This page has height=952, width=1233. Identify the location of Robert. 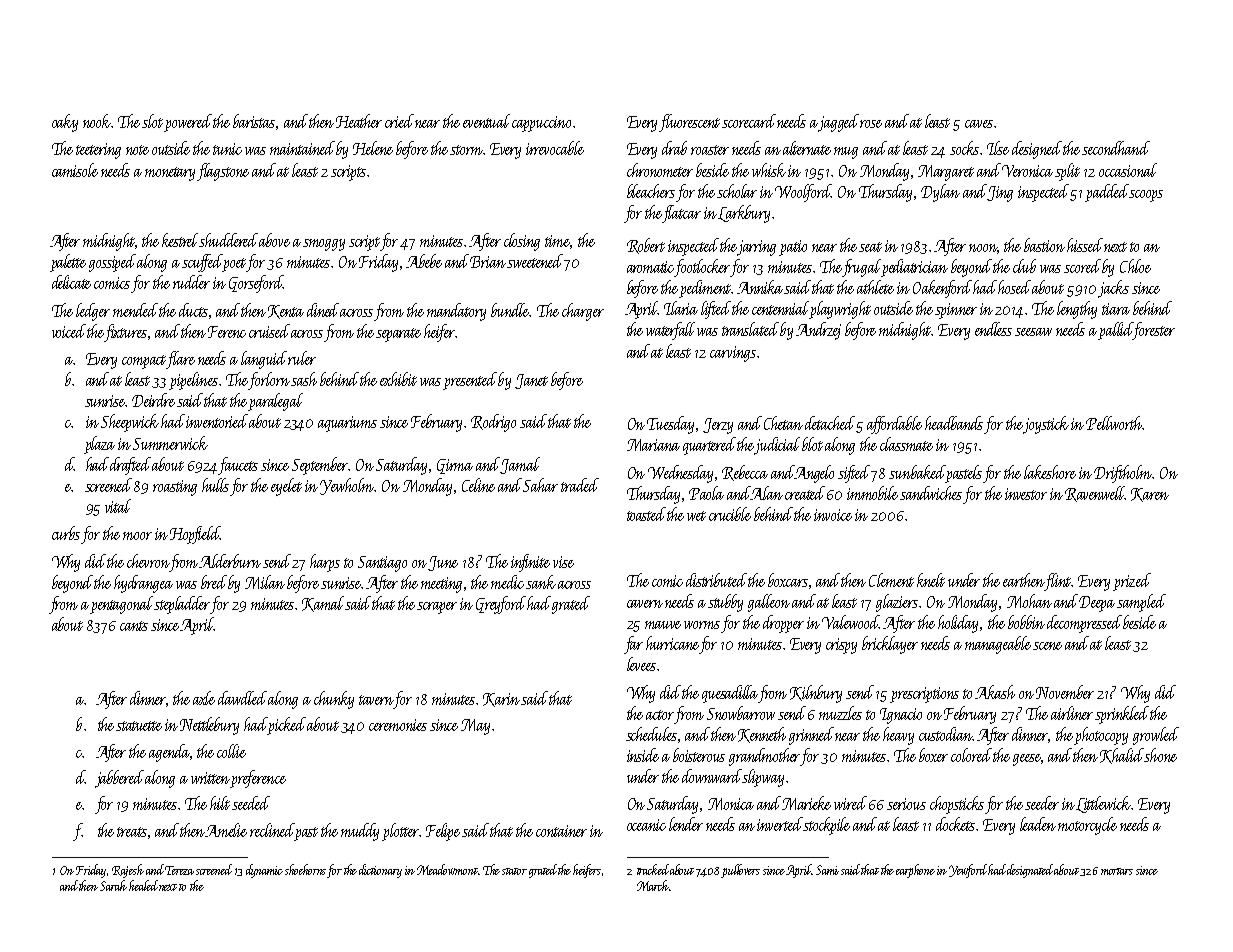
(646, 246).
